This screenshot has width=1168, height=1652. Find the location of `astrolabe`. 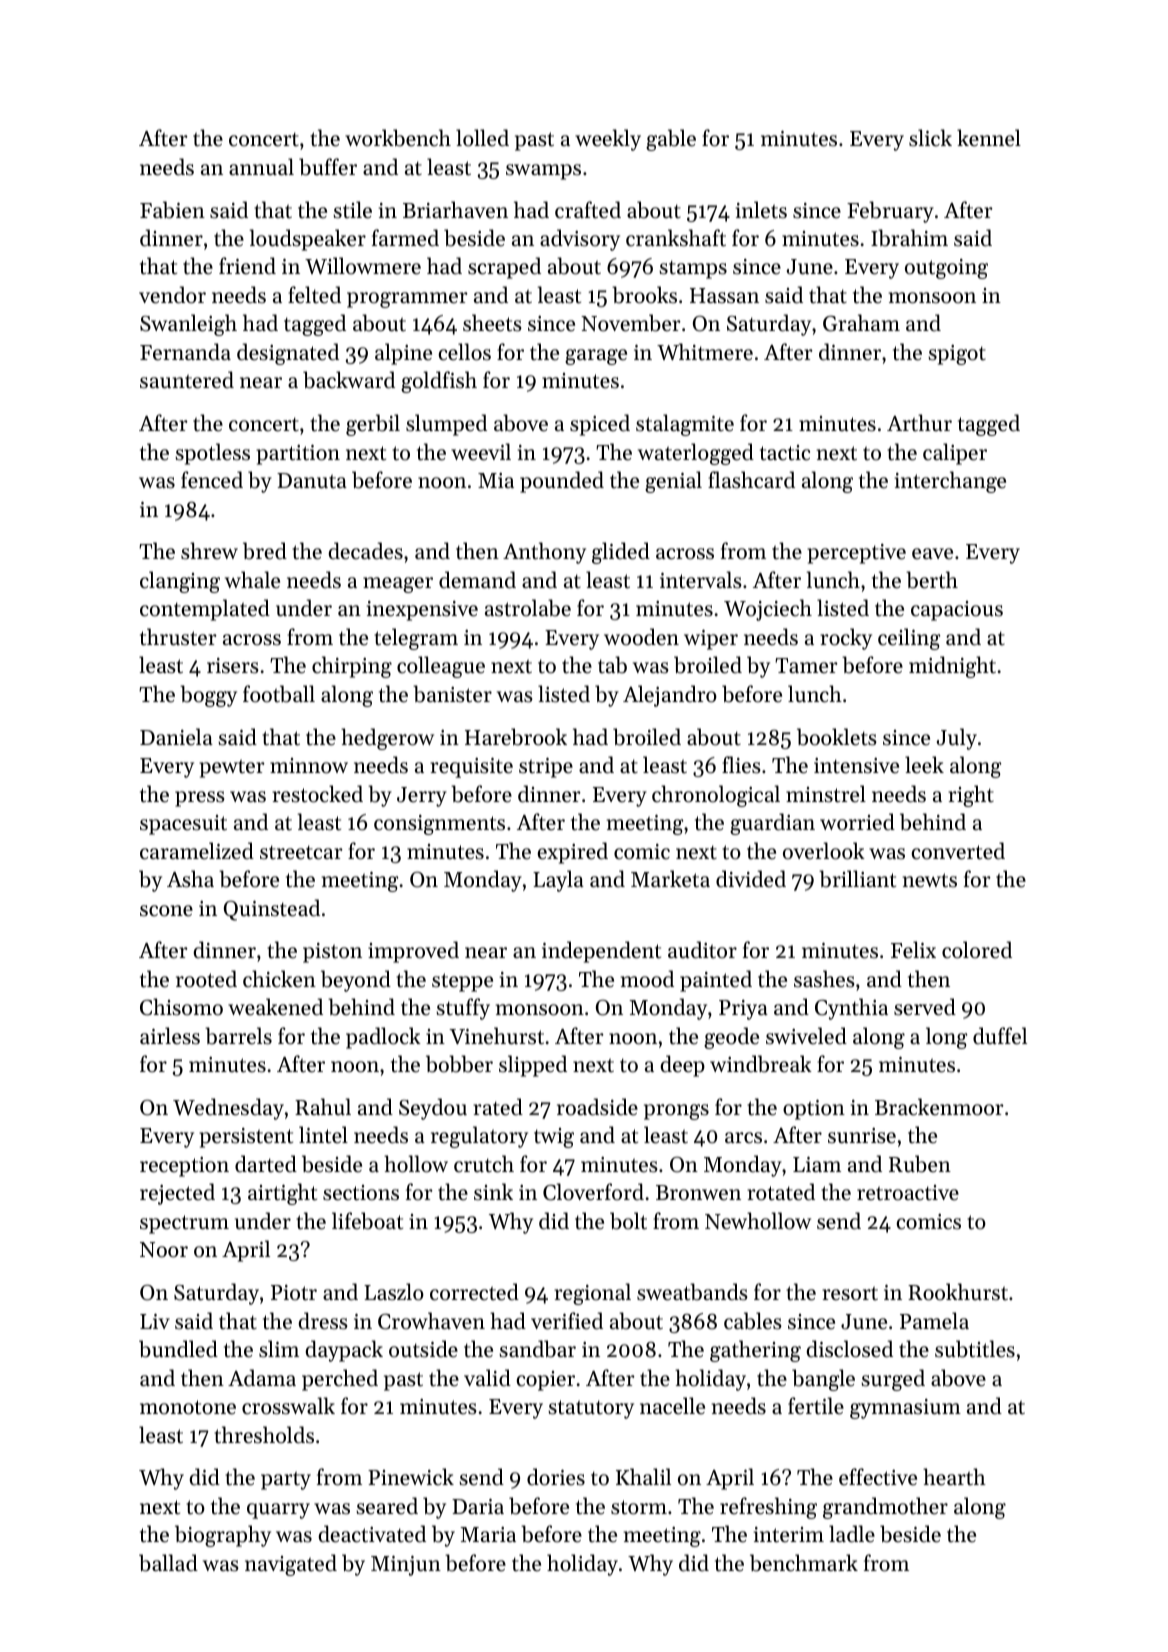

astrolabe is located at coordinates (528, 608).
